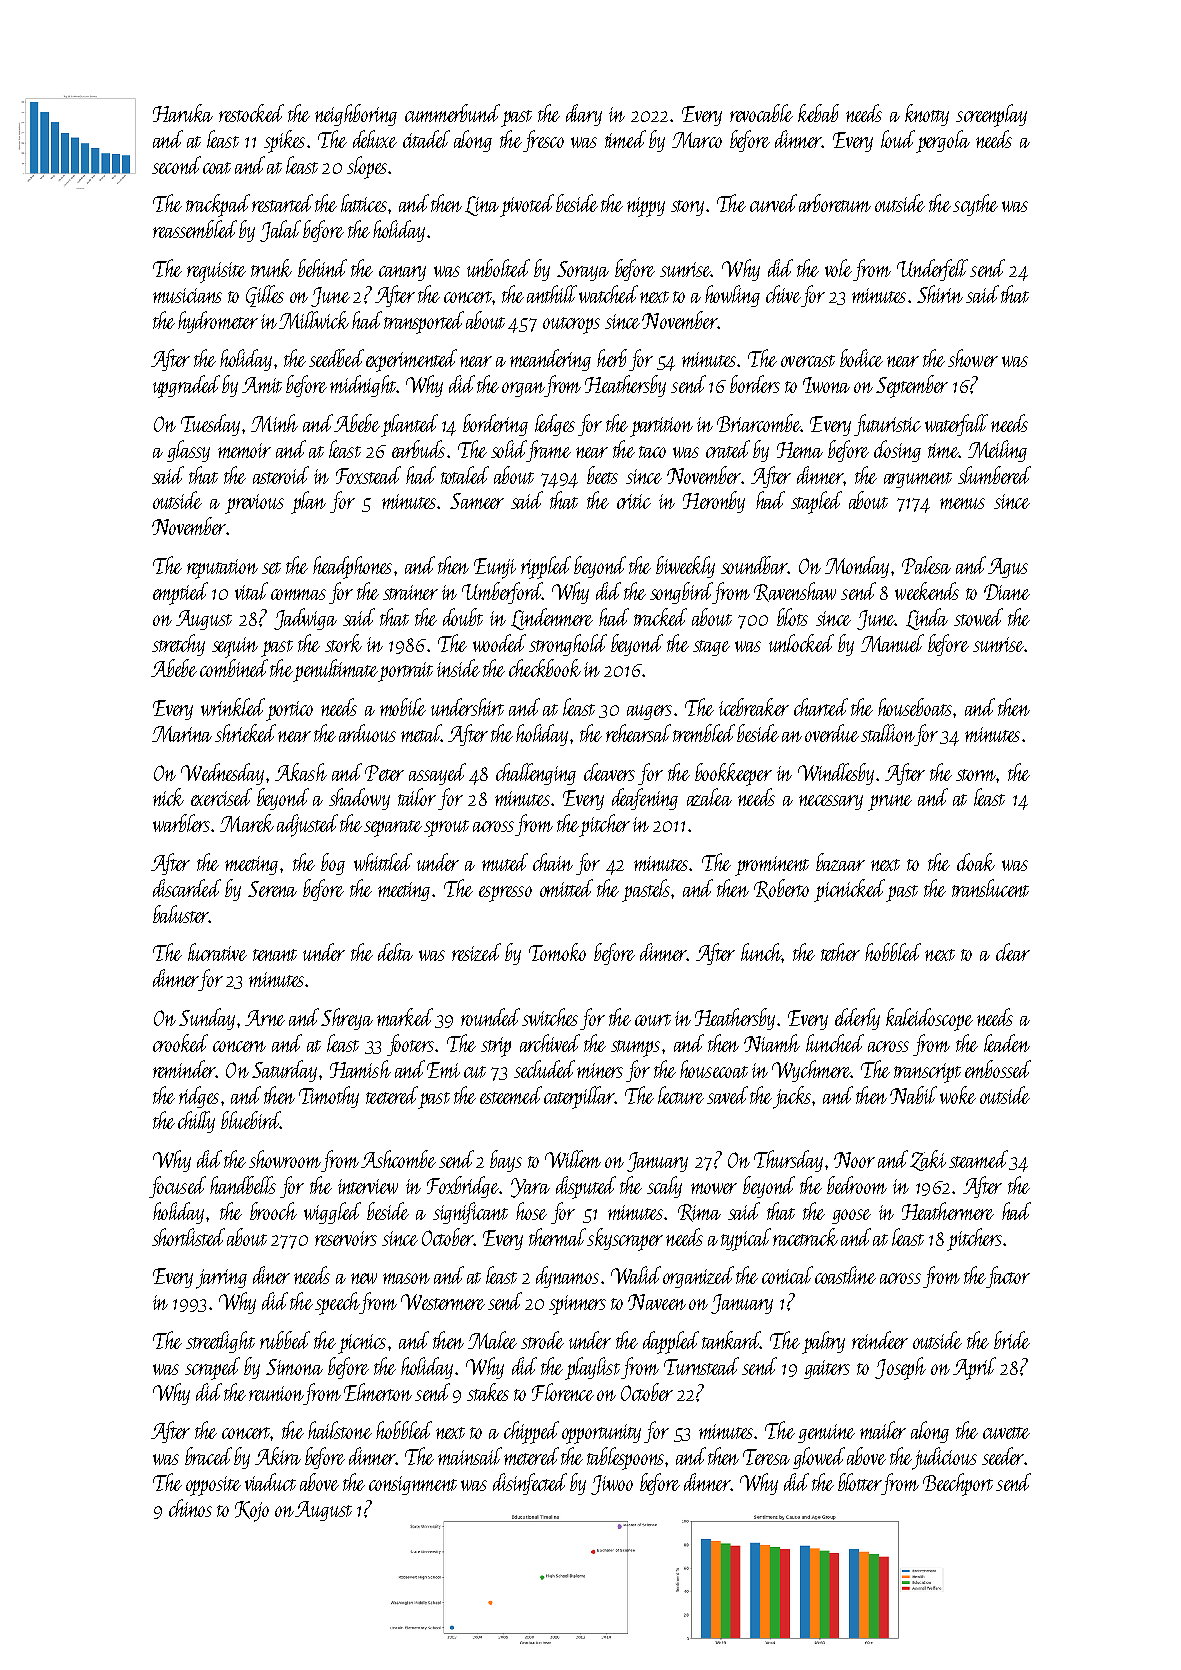 The width and height of the screenshot is (1181, 1670). What do you see at coordinates (184, 1069) in the screenshot?
I see `reminder` at bounding box center [184, 1069].
